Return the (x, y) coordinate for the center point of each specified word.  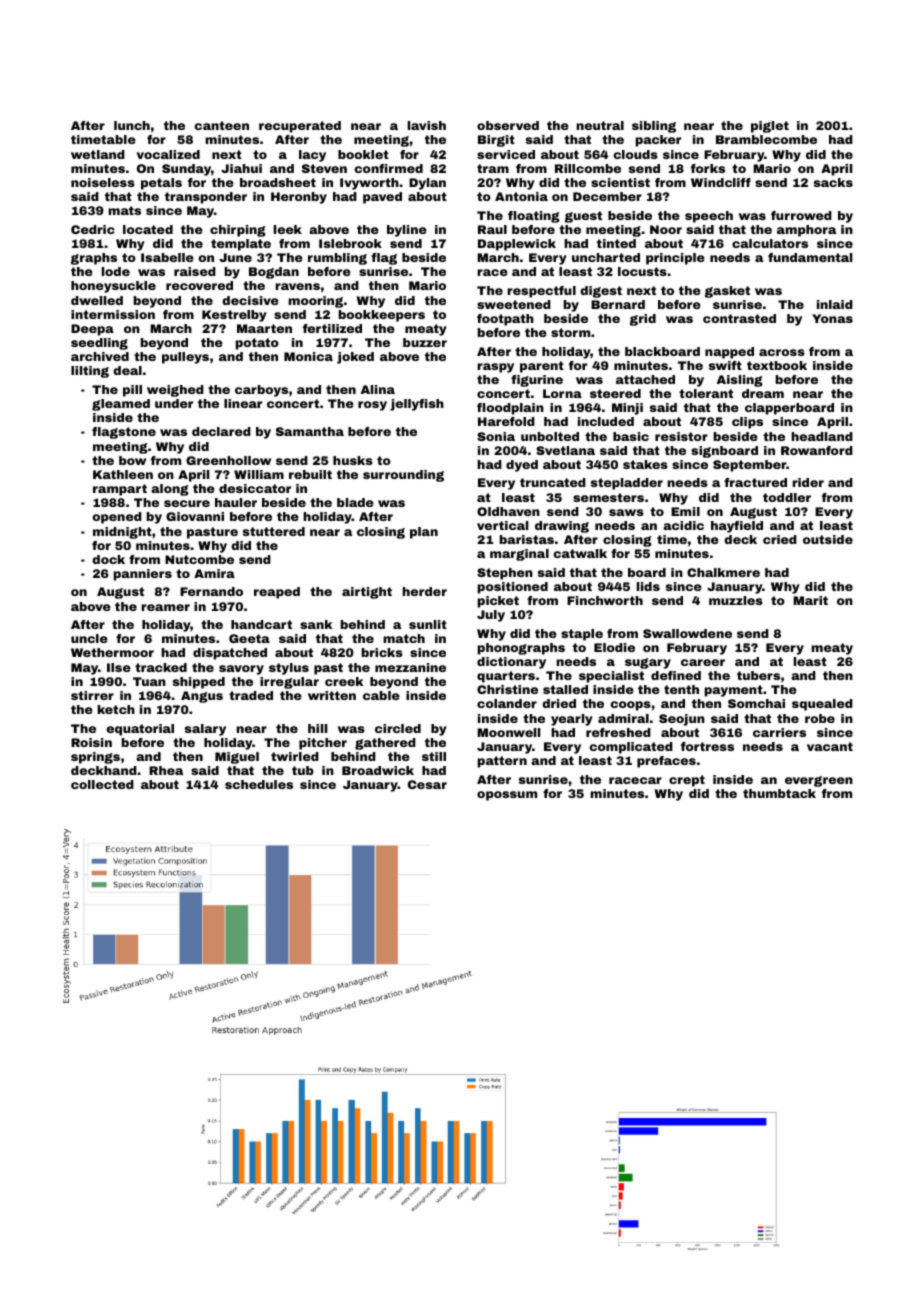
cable (381, 695)
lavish (427, 125)
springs (95, 758)
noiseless (103, 182)
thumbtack (779, 793)
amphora (806, 231)
